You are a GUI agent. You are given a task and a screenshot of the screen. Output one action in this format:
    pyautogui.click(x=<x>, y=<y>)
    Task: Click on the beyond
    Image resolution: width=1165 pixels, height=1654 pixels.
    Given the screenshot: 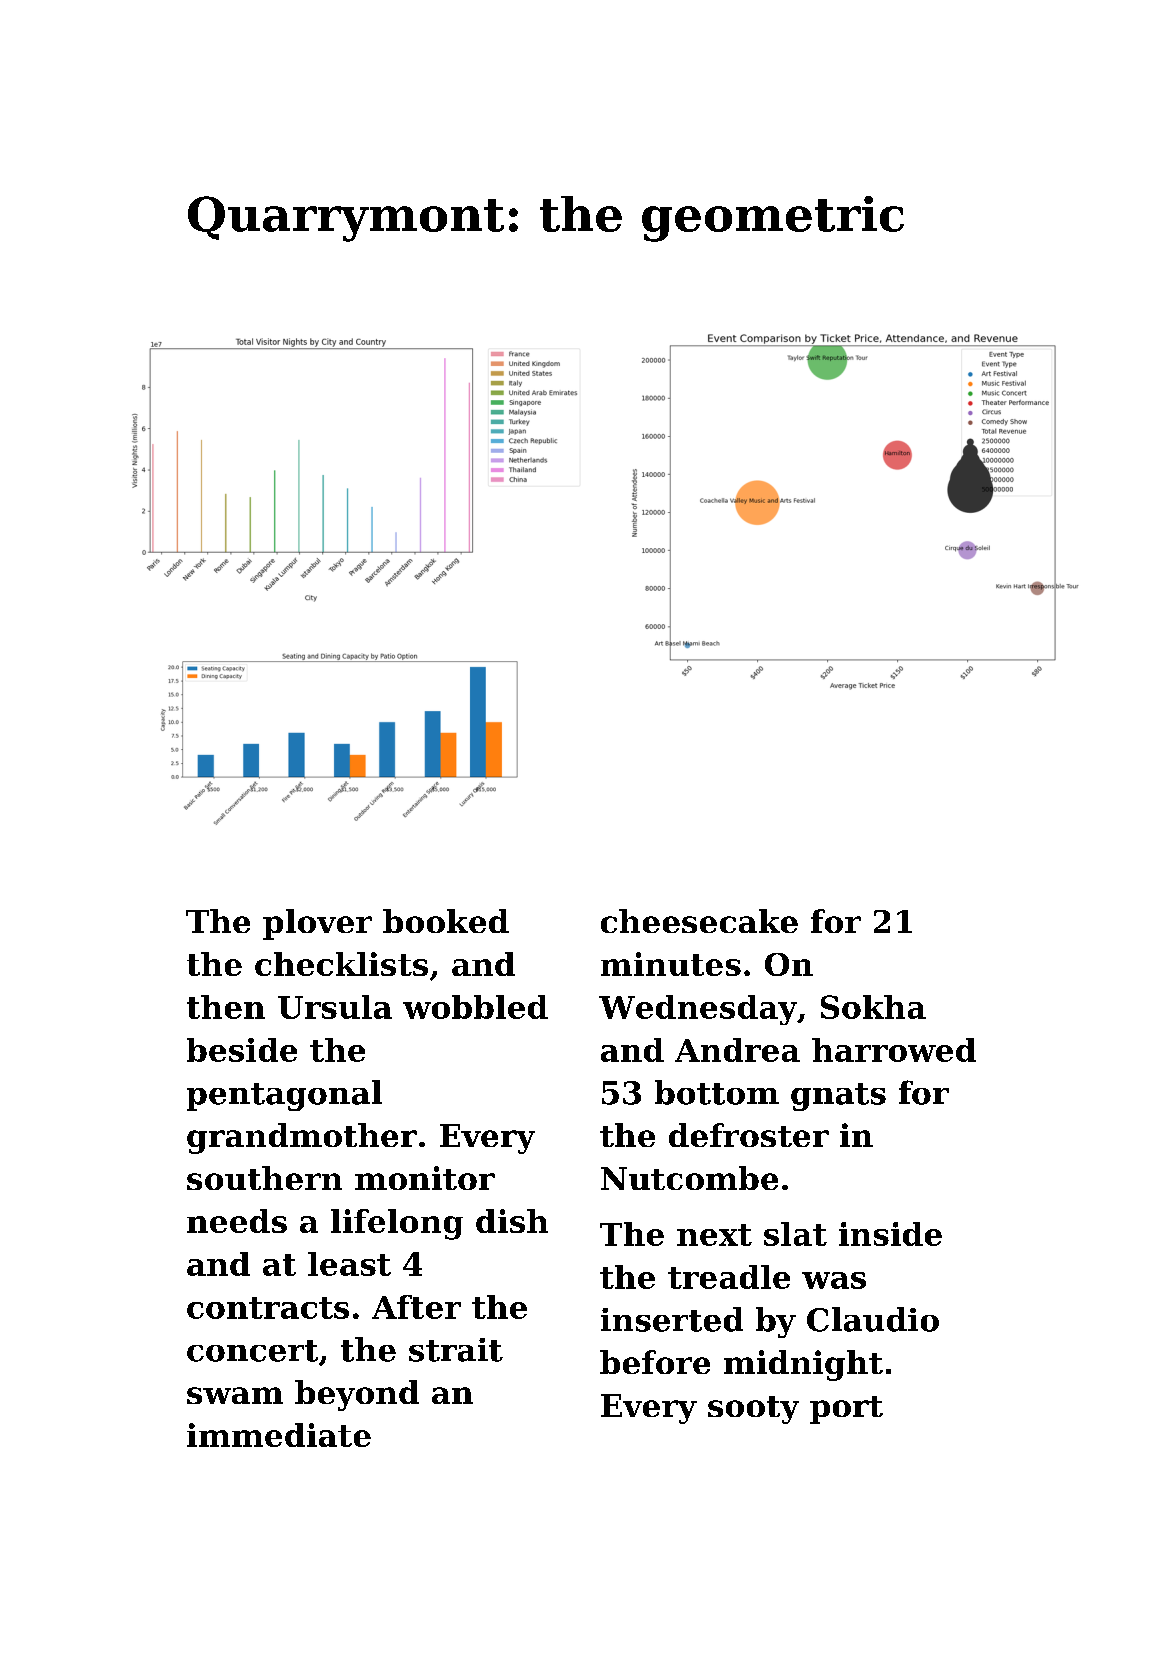 What is the action you would take?
    pyautogui.click(x=357, y=1395)
